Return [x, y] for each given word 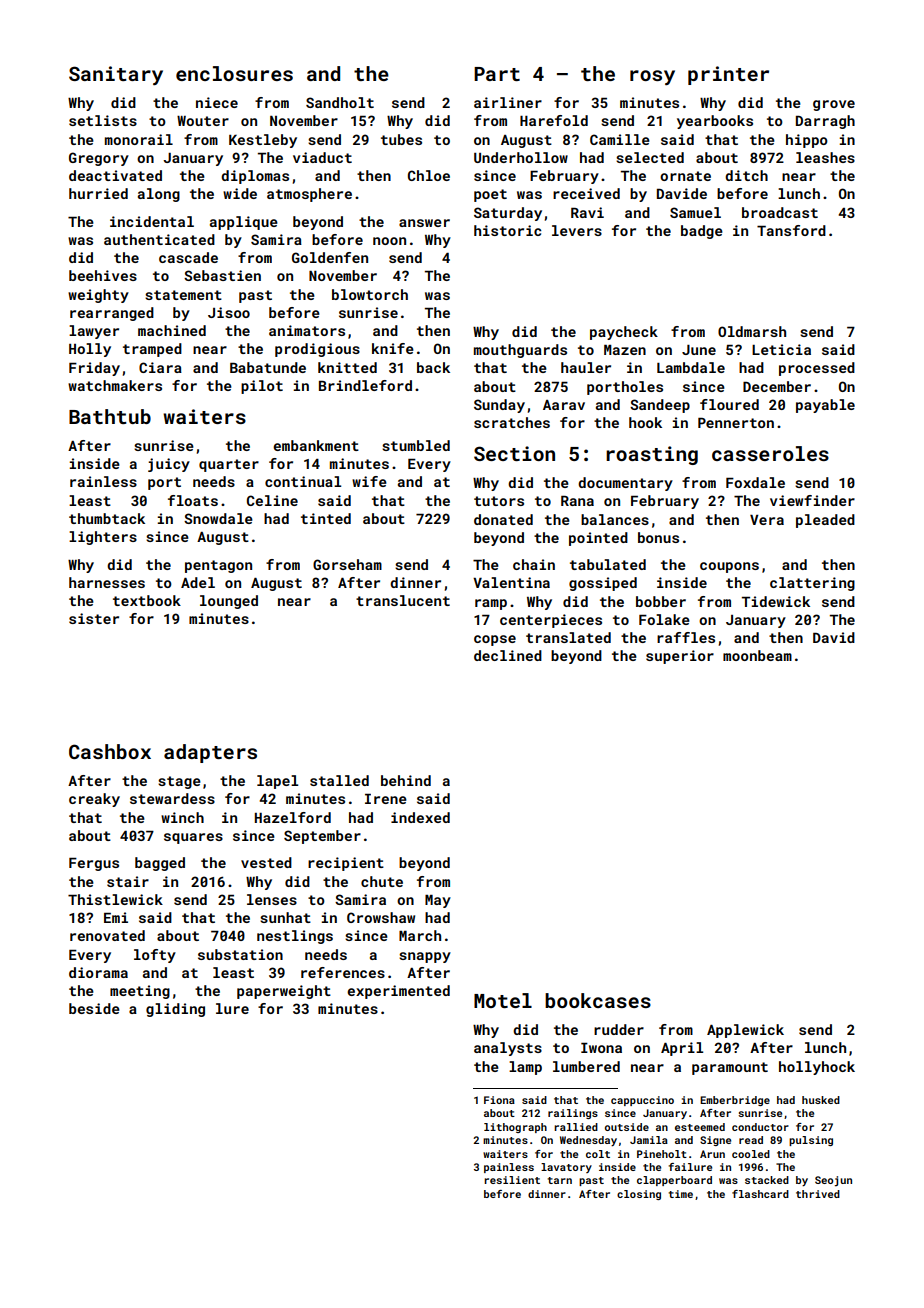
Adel [198, 582]
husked [821, 1100]
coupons [729, 567]
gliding [175, 1010]
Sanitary [116, 75]
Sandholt [340, 102]
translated [568, 637]
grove [834, 105]
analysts [508, 1049]
